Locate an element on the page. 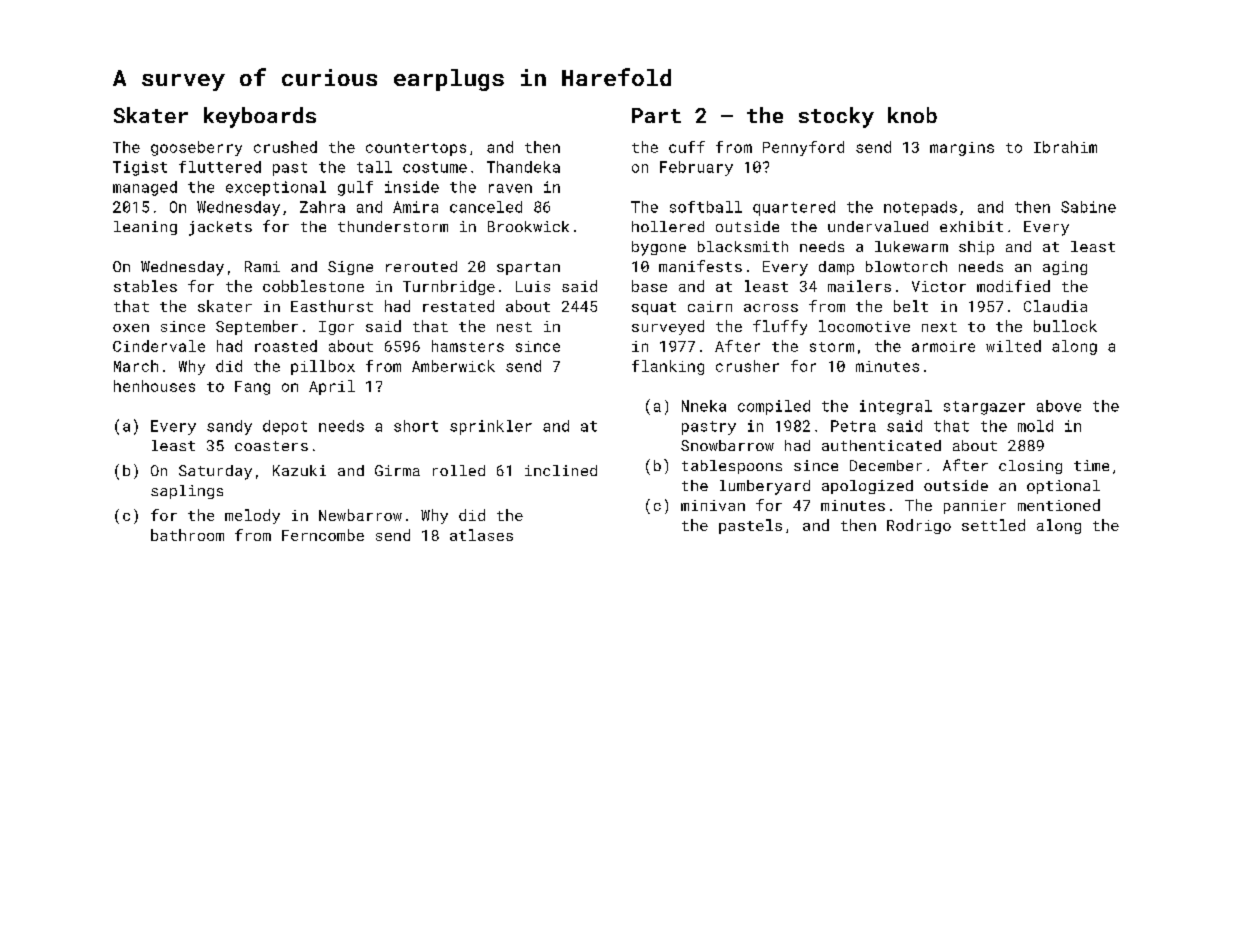 Image resolution: width=1233 pixels, height=952 pixels. Saturday is located at coordinates (215, 472).
